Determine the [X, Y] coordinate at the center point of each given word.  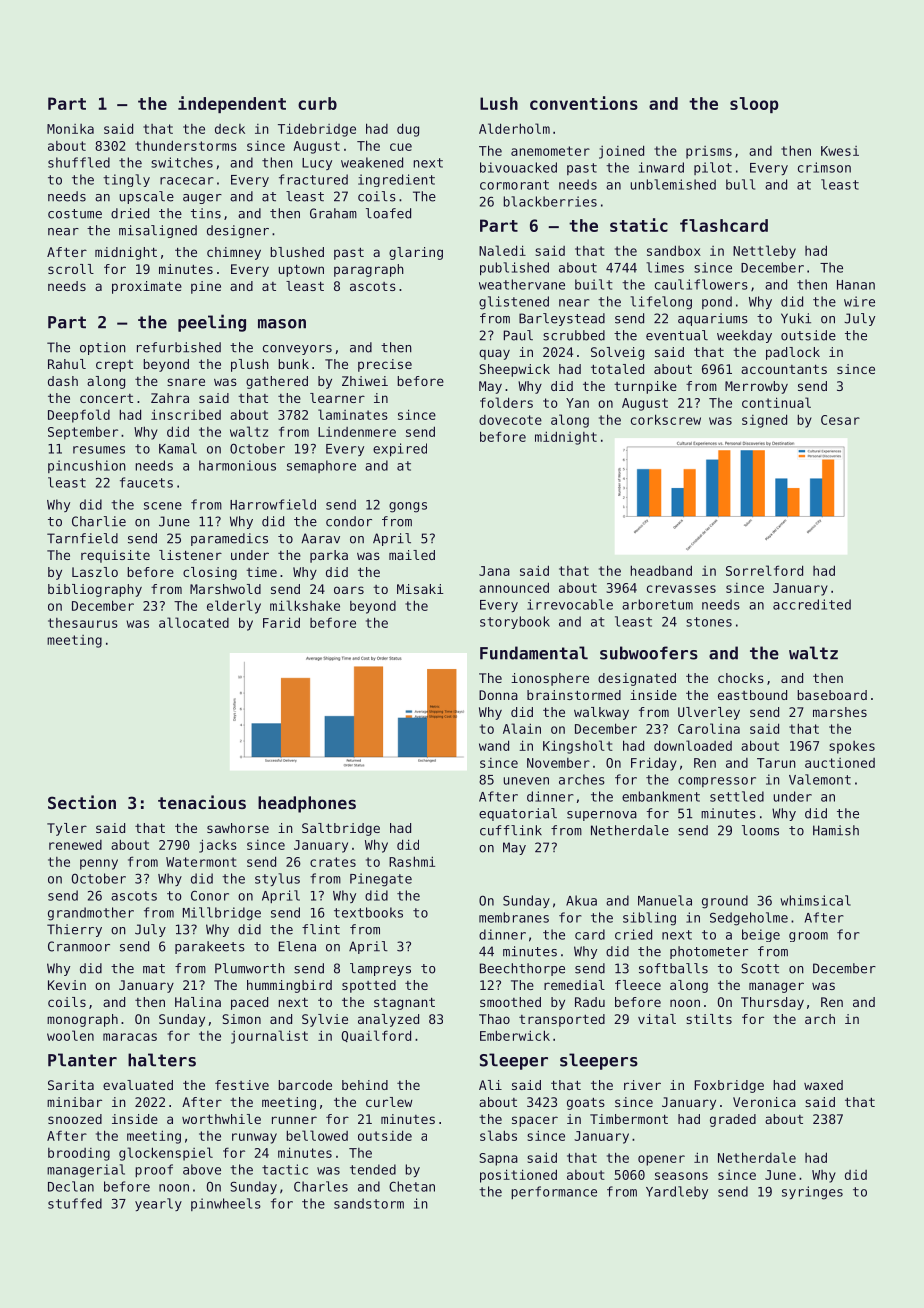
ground [725, 902]
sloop [754, 105]
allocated [194, 622]
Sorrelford [764, 570]
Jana [494, 571]
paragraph [369, 270]
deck [230, 129]
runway [254, 1138]
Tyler [67, 829]
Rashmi [412, 861]
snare [186, 382]
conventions [584, 103]
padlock [793, 353]
